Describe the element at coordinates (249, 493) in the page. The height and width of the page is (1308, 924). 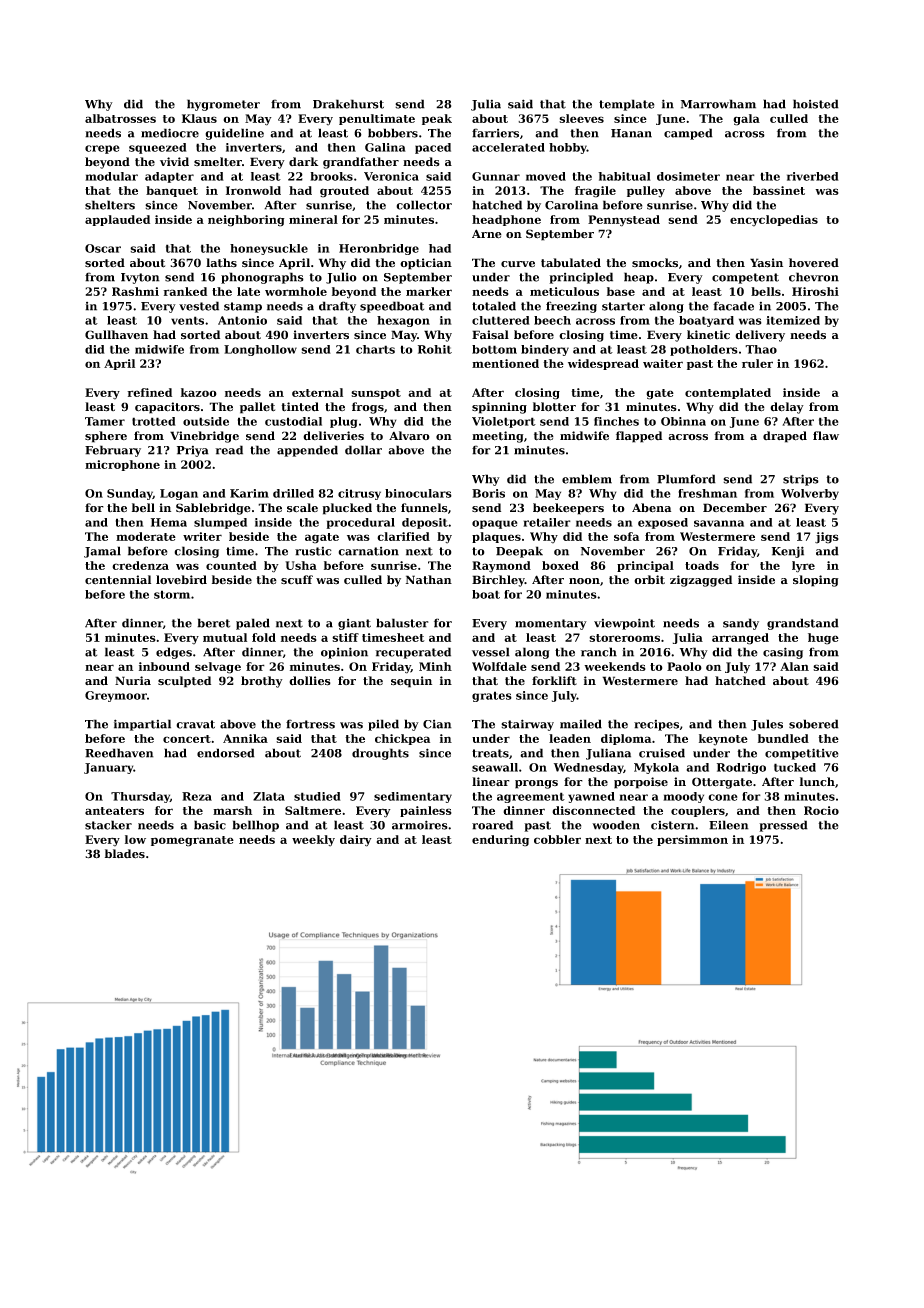
I see `Karim` at that location.
